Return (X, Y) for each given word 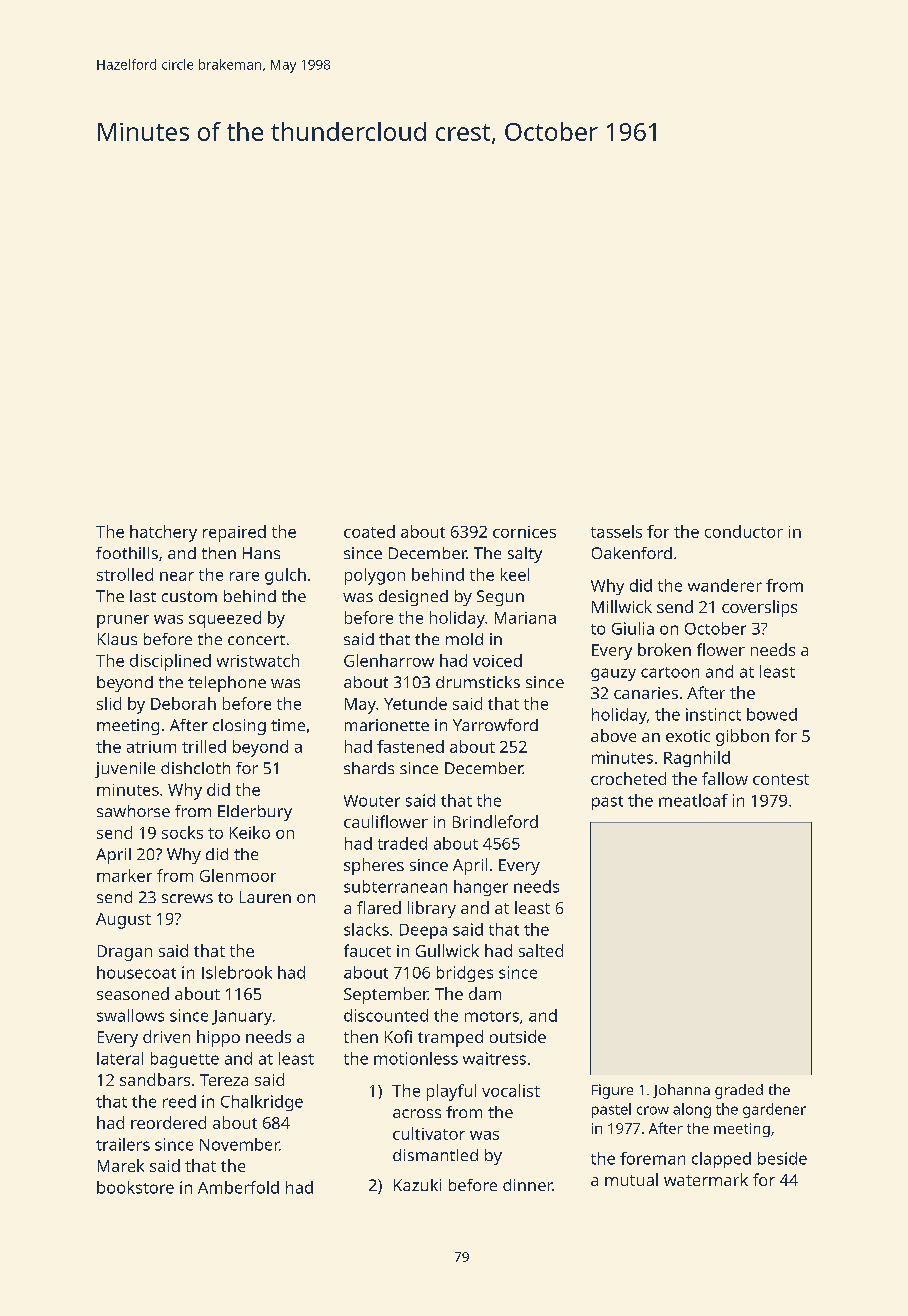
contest (781, 779)
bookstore (135, 1187)
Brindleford (495, 821)
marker (124, 875)
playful (451, 1092)
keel (515, 574)
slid (109, 703)
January (242, 1017)
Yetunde (415, 703)
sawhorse (133, 811)
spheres (374, 866)
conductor (744, 531)
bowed (772, 714)
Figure (612, 1091)
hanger (481, 888)
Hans (261, 553)
